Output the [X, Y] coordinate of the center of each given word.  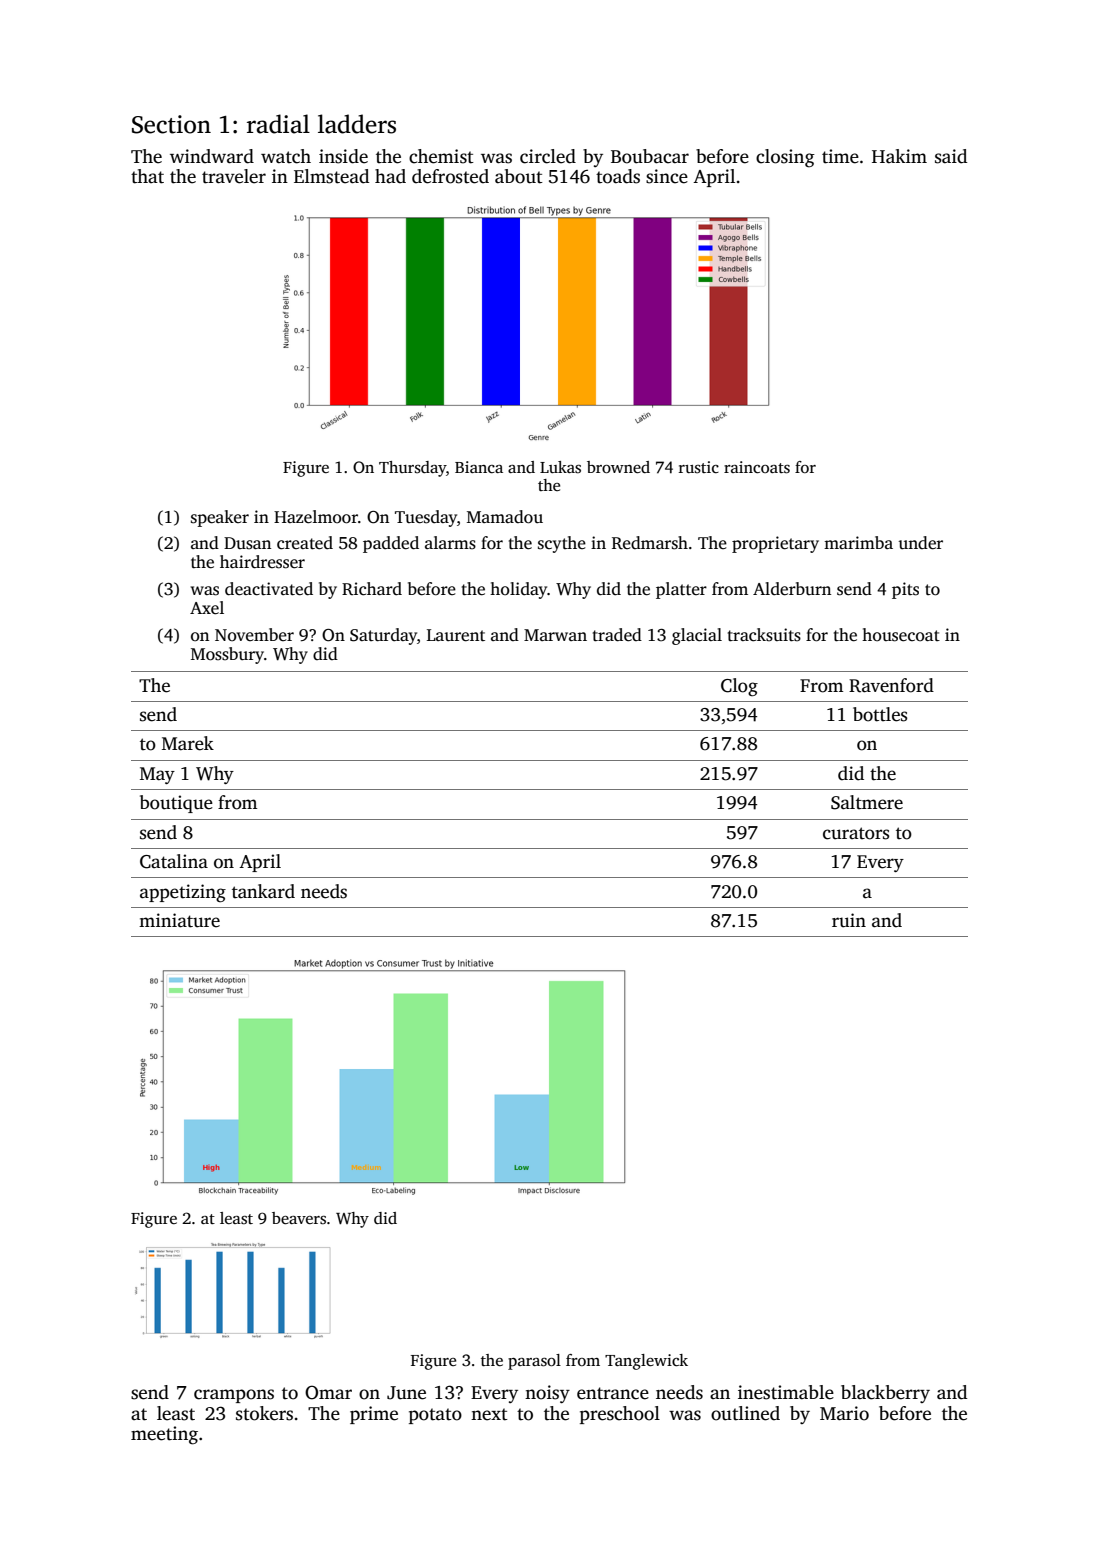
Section [171, 124]
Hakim [899, 156]
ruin [849, 920]
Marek [188, 743]
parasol [534, 1362]
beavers [299, 1218]
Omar [328, 1392]
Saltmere [867, 802]
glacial [697, 636]
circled [548, 156]
